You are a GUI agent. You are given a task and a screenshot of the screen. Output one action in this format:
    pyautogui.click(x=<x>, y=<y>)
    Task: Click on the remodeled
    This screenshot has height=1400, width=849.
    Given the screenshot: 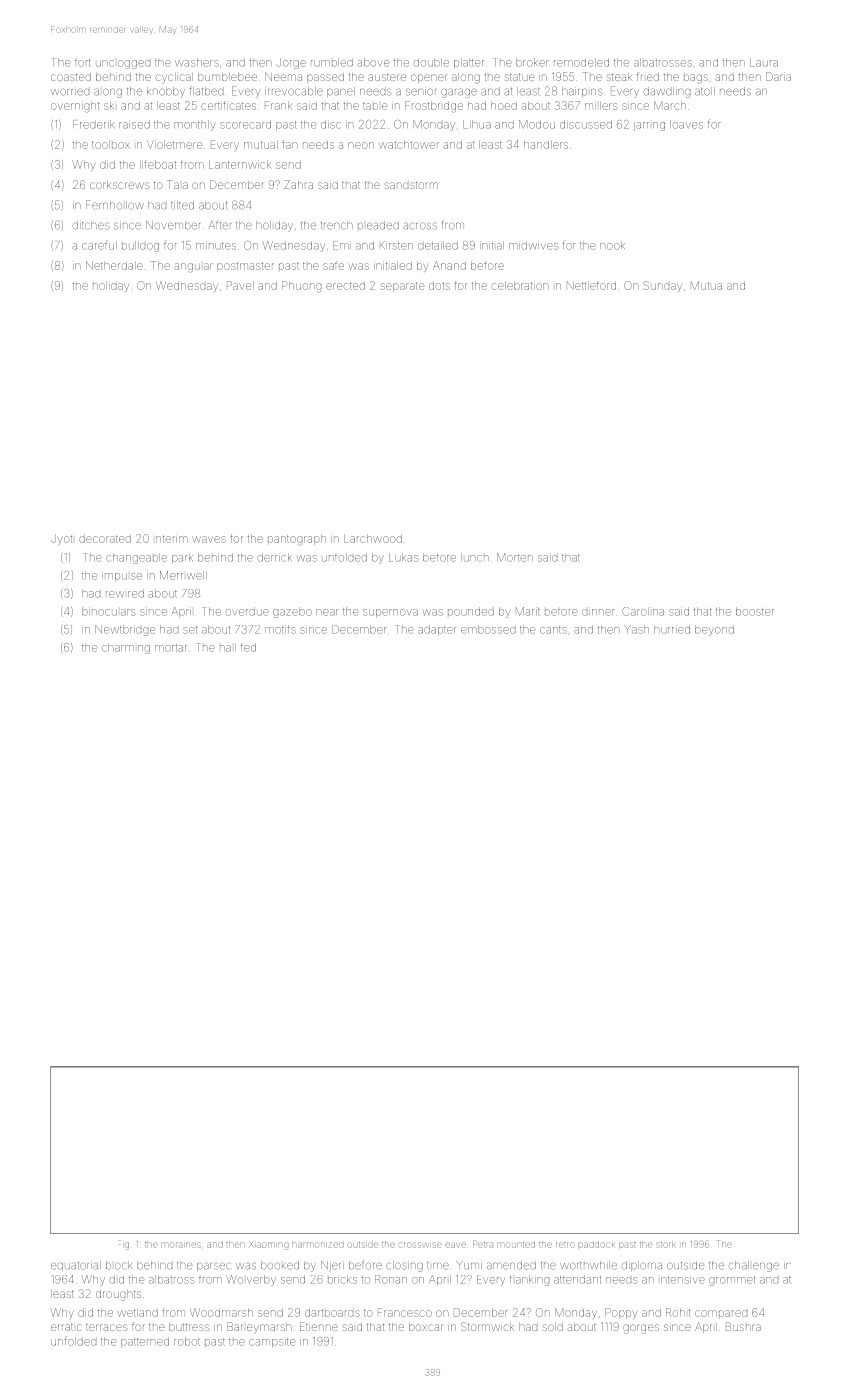 What is the action you would take?
    pyautogui.click(x=581, y=62)
